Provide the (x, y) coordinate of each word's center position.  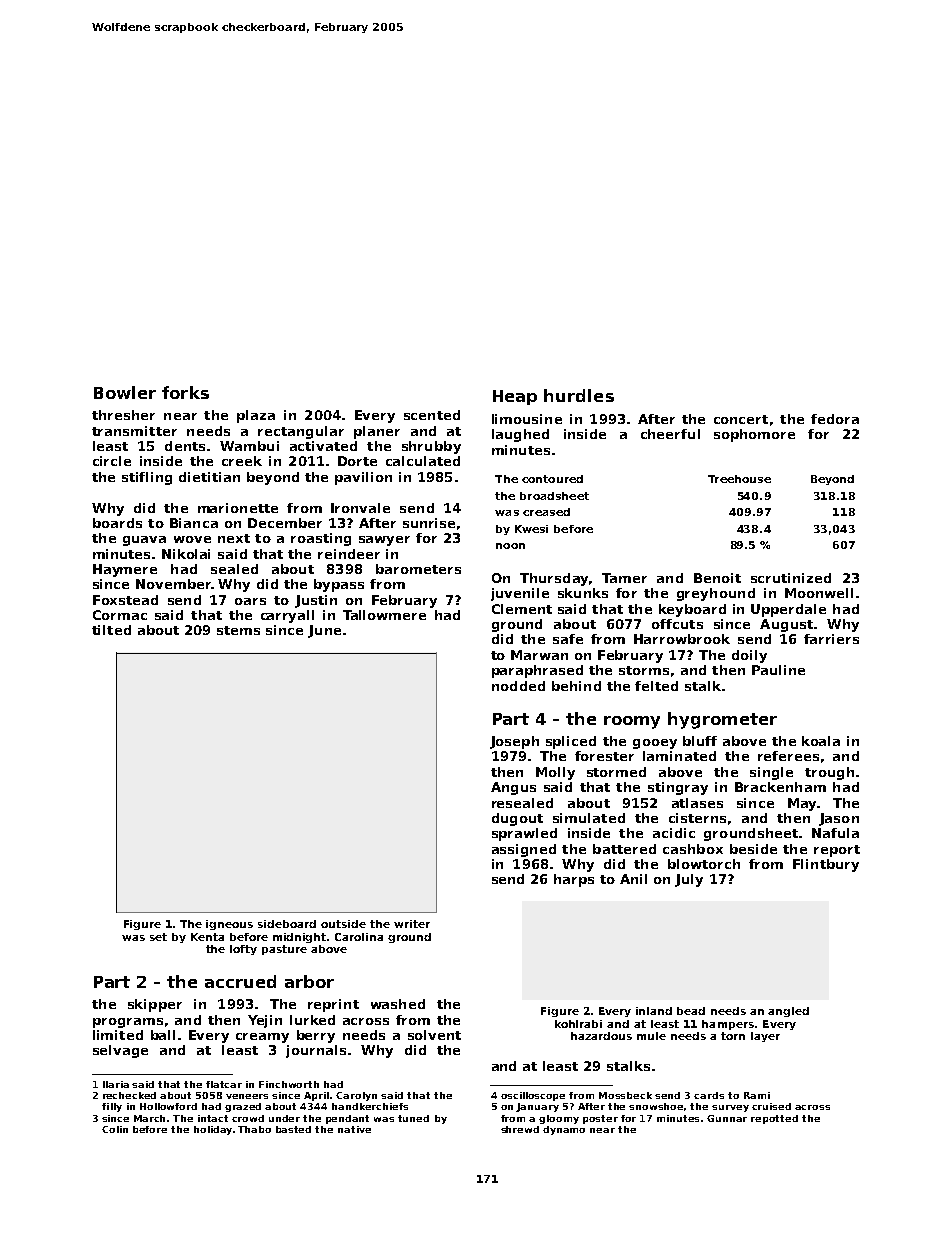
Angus (513, 788)
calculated (423, 461)
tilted (111, 630)
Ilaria (116, 1084)
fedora (835, 419)
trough (829, 773)
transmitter (134, 431)
